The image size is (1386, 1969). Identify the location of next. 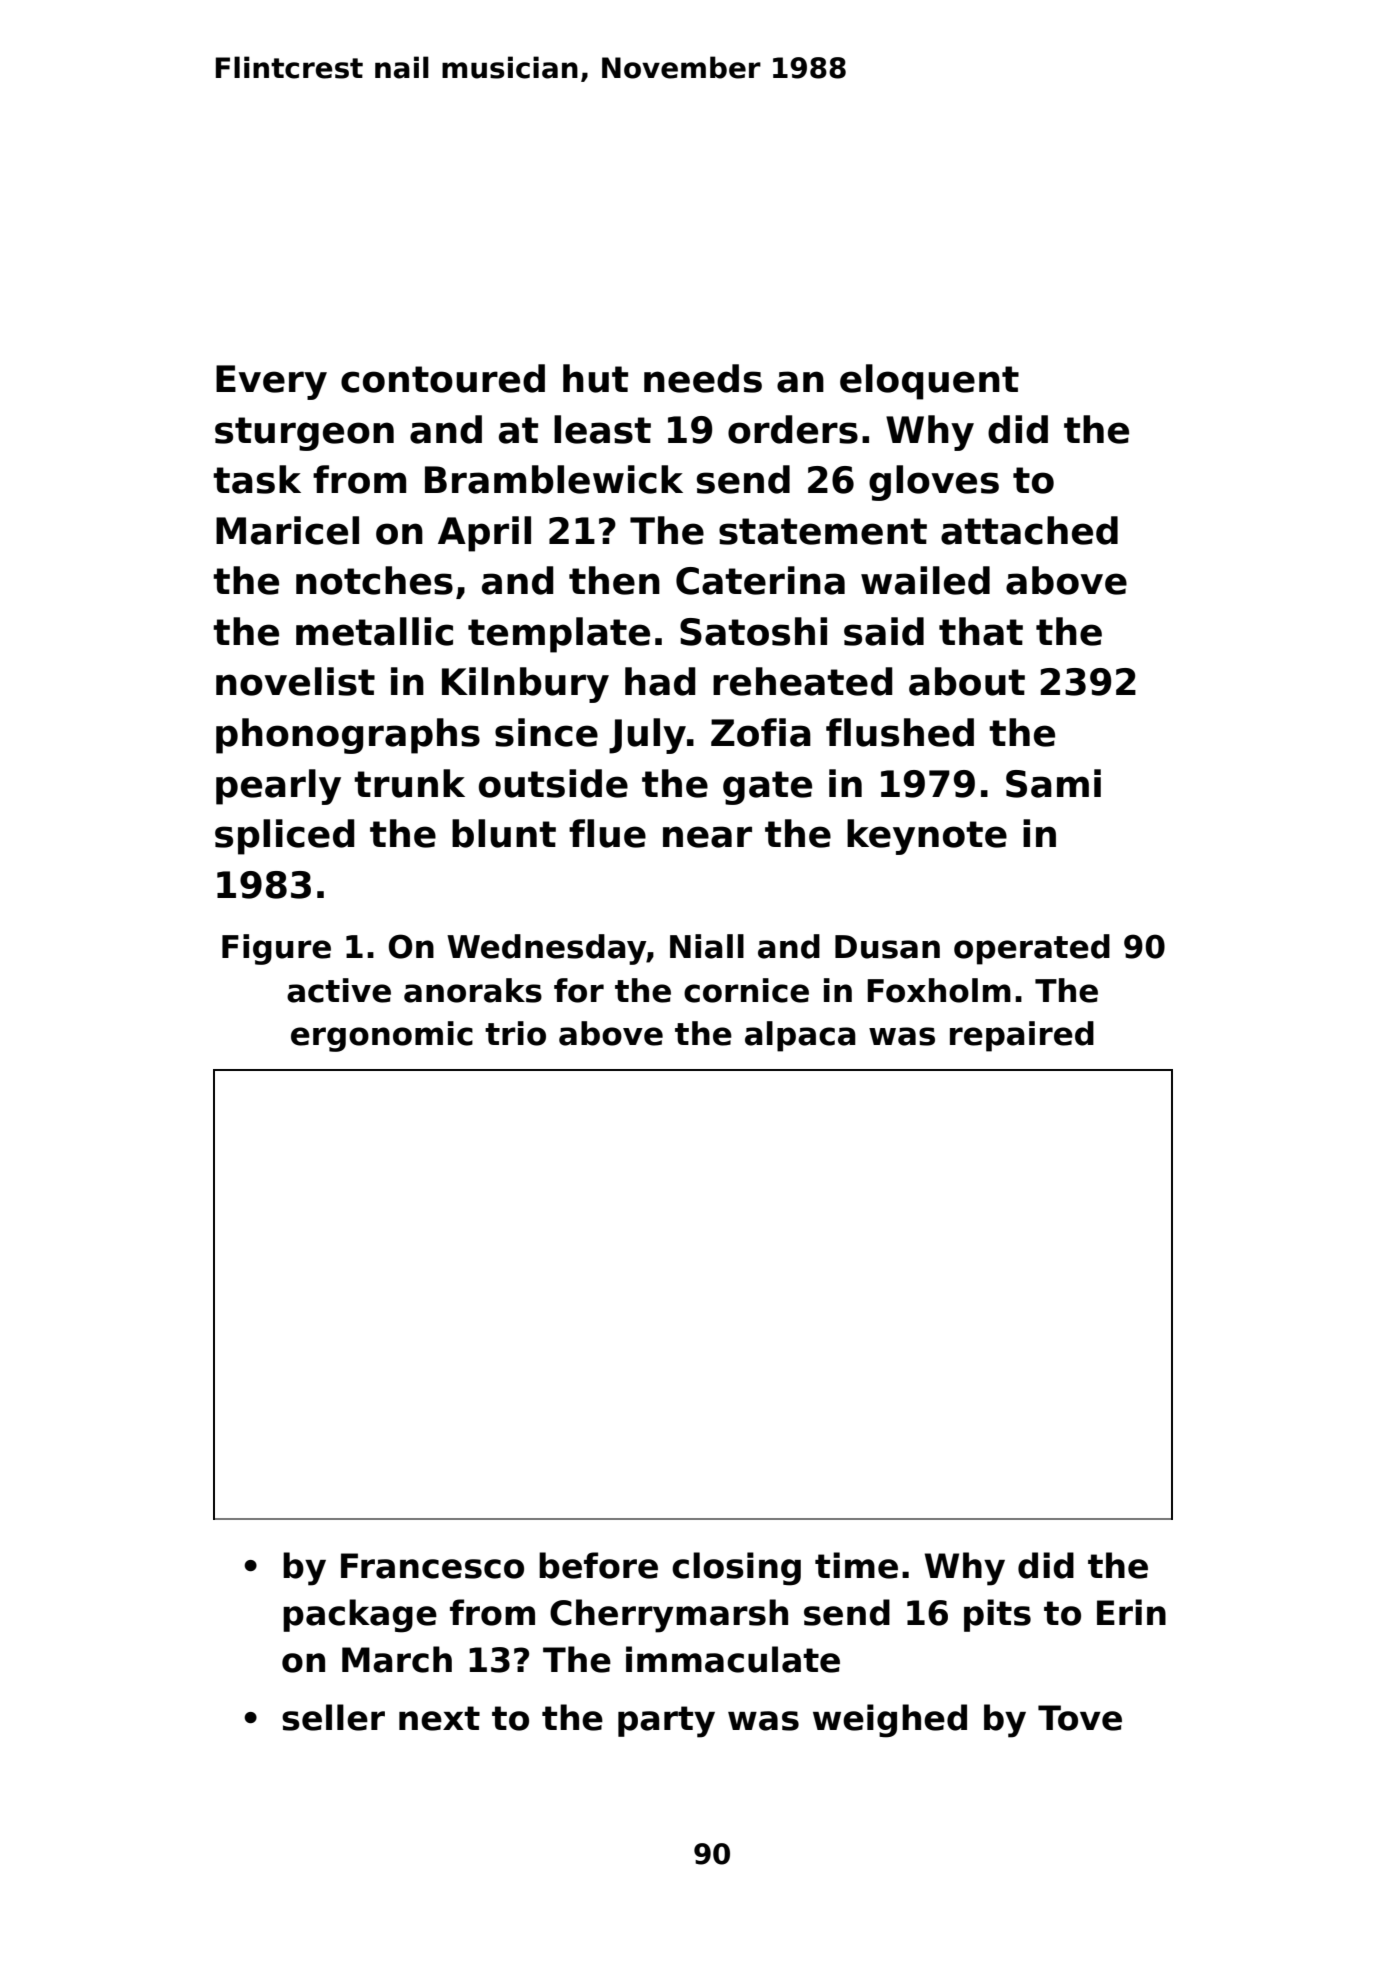
(439, 1718).
